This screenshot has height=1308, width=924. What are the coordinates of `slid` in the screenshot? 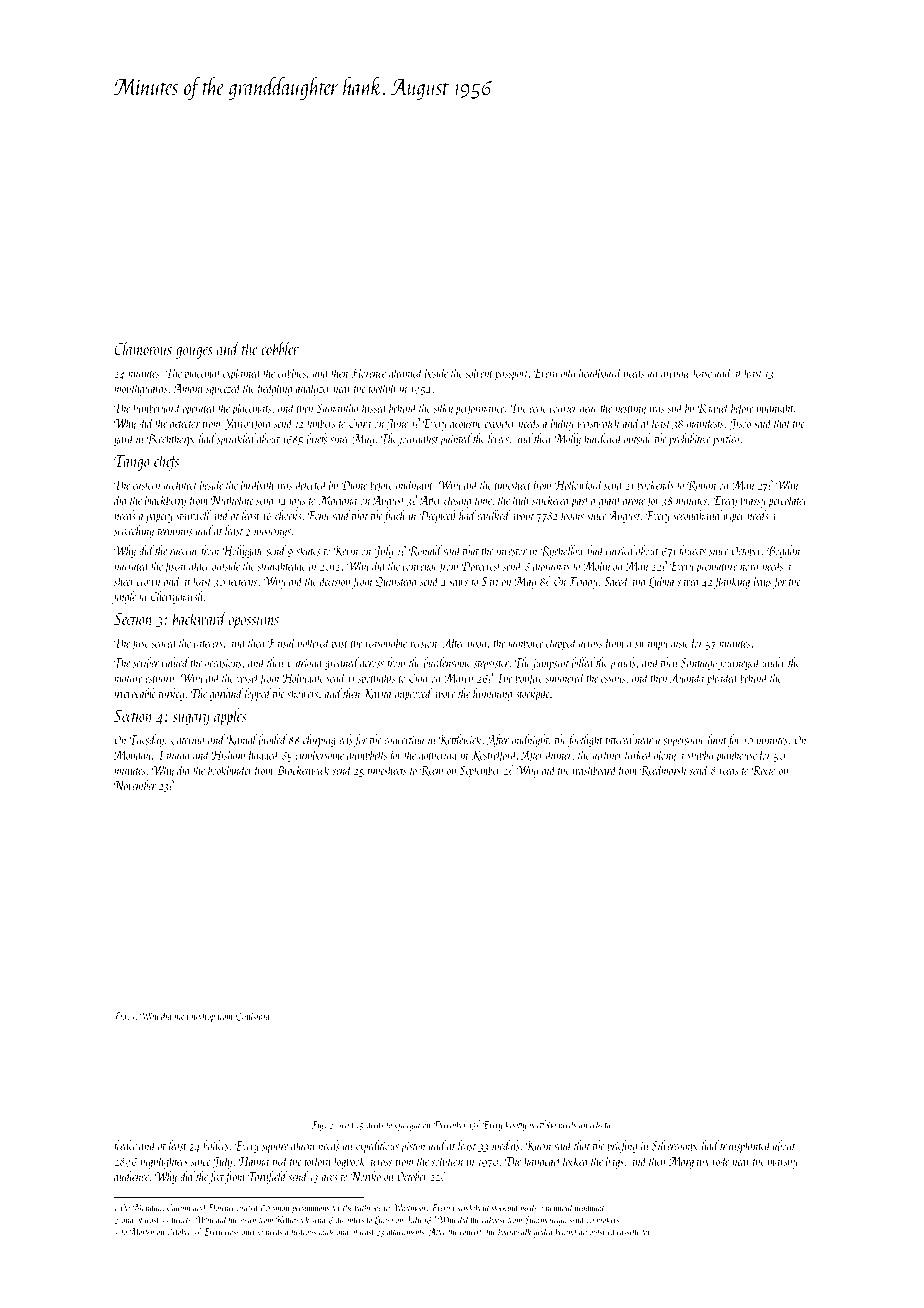 It's located at (675, 407).
